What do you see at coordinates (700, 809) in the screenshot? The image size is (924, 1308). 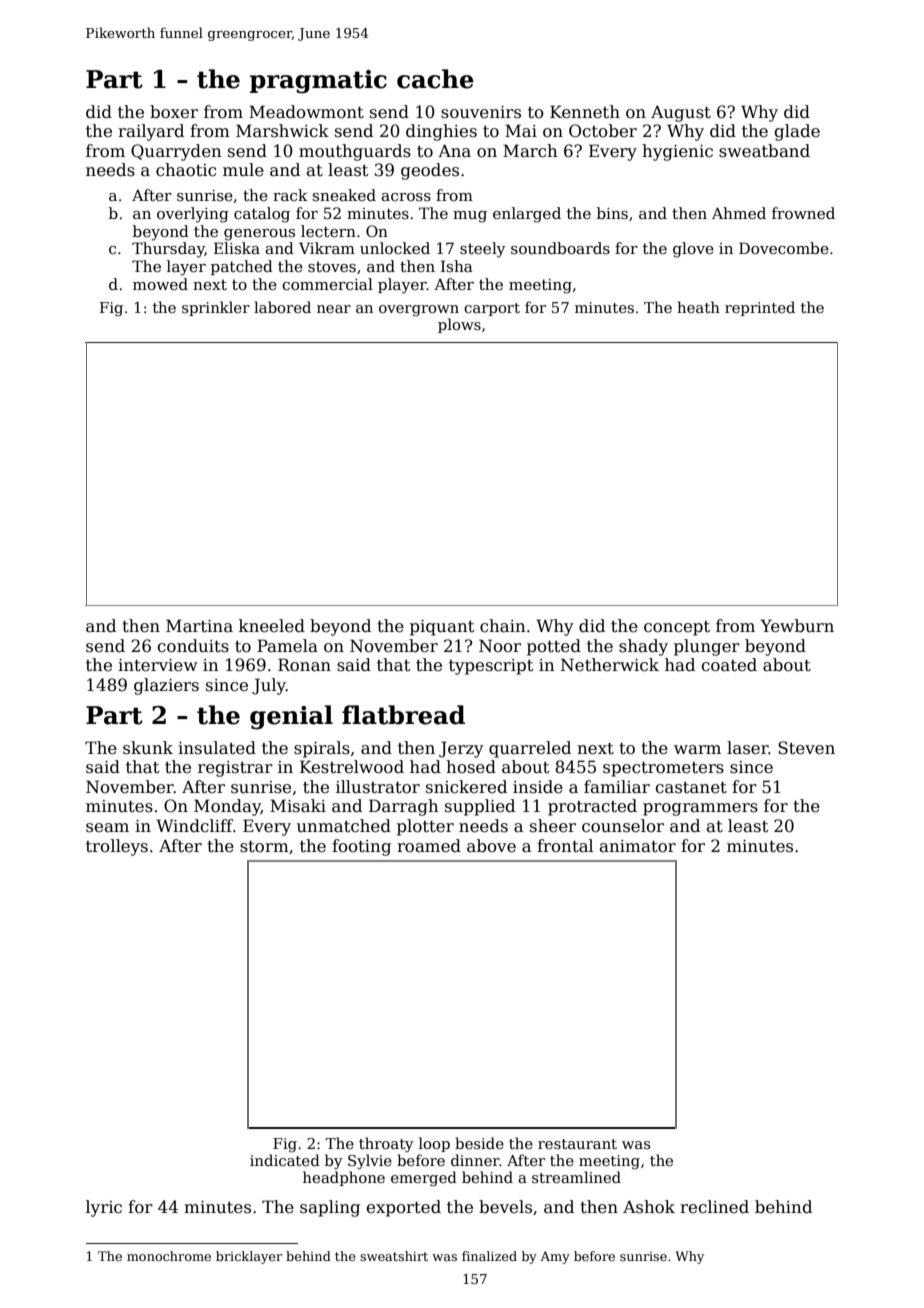 I see `programmers` at bounding box center [700, 809].
